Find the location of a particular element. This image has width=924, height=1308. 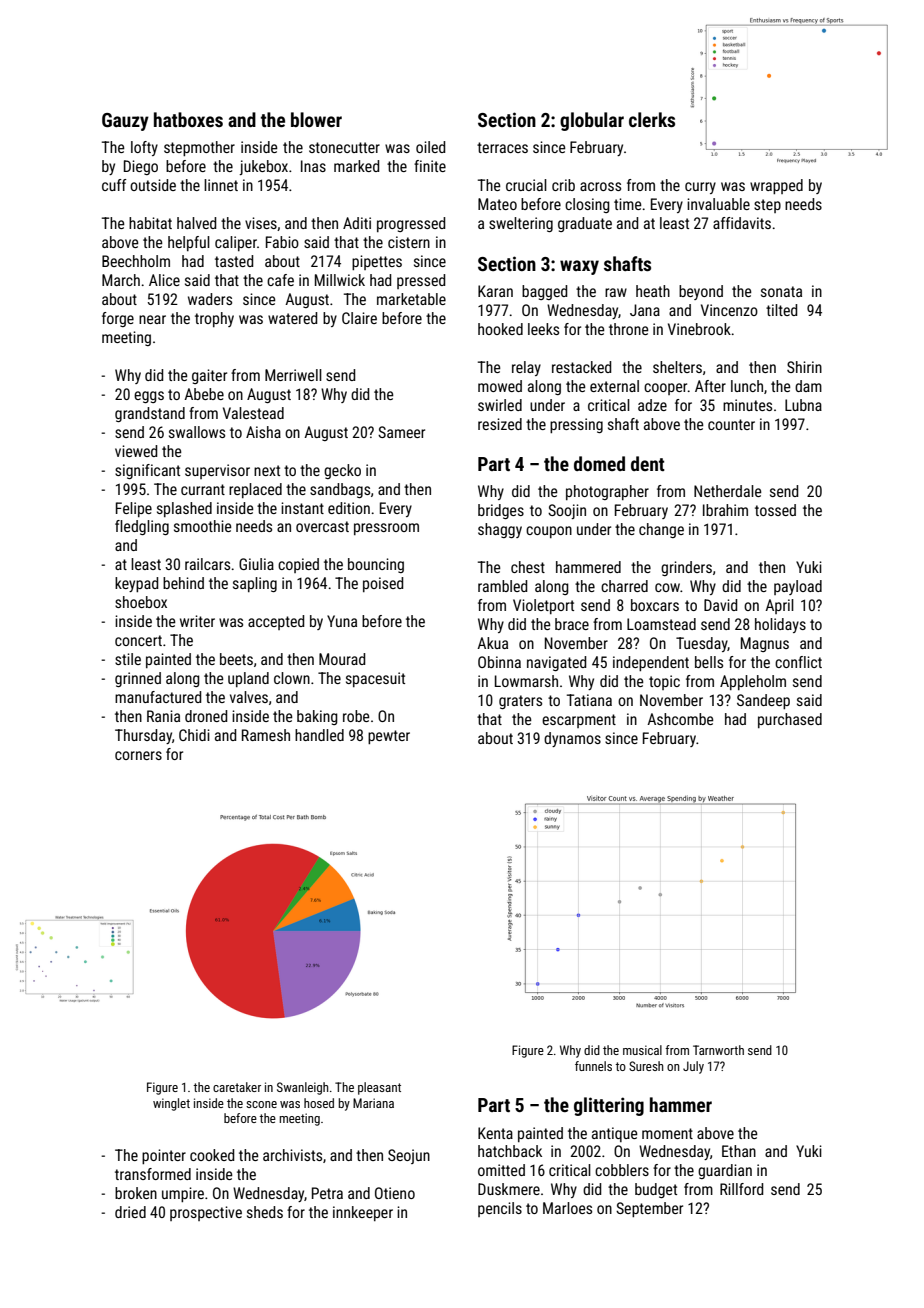

grandstand is located at coordinates (150, 414).
